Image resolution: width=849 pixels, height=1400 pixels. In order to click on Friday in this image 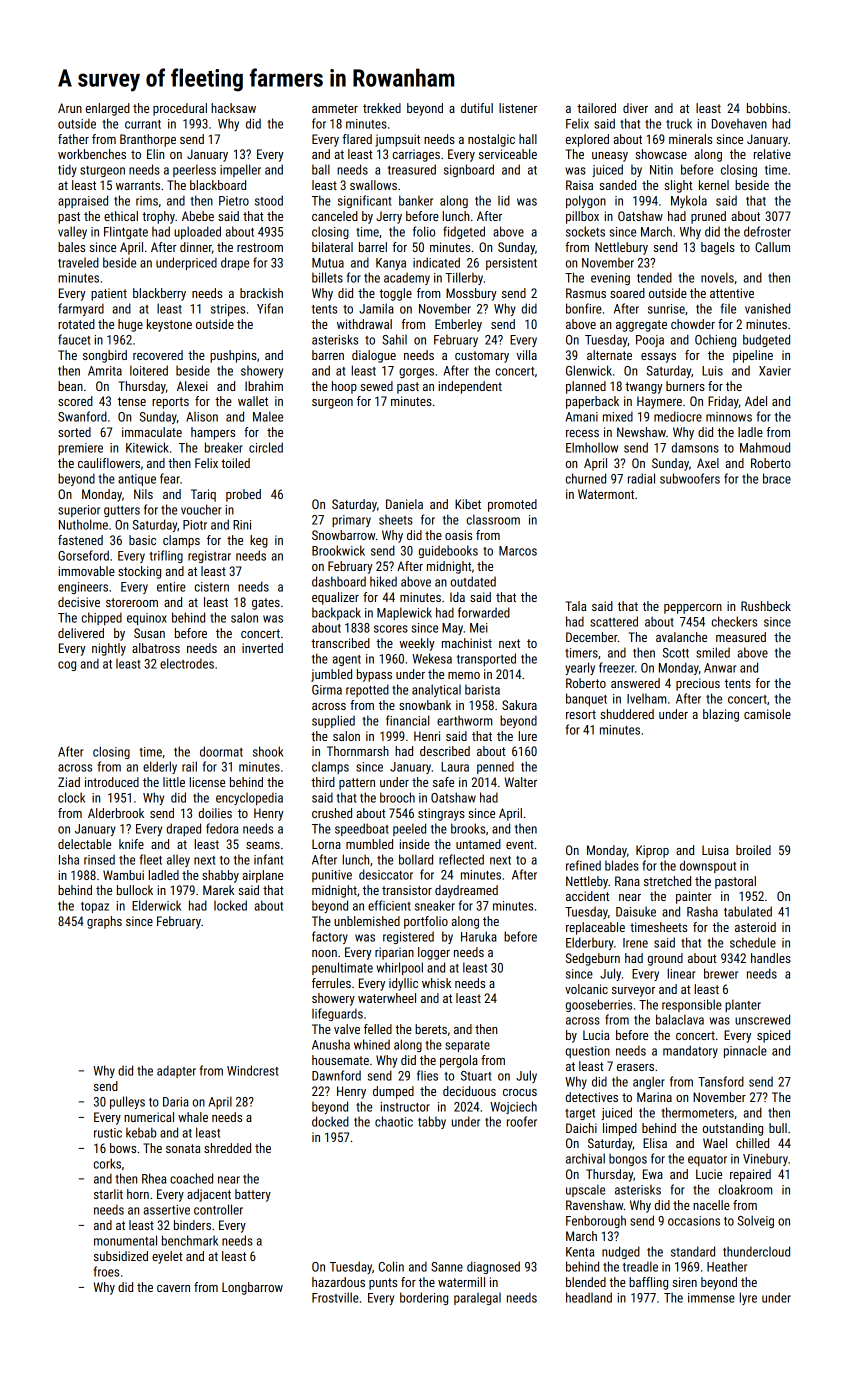, I will do `click(723, 402)`.
